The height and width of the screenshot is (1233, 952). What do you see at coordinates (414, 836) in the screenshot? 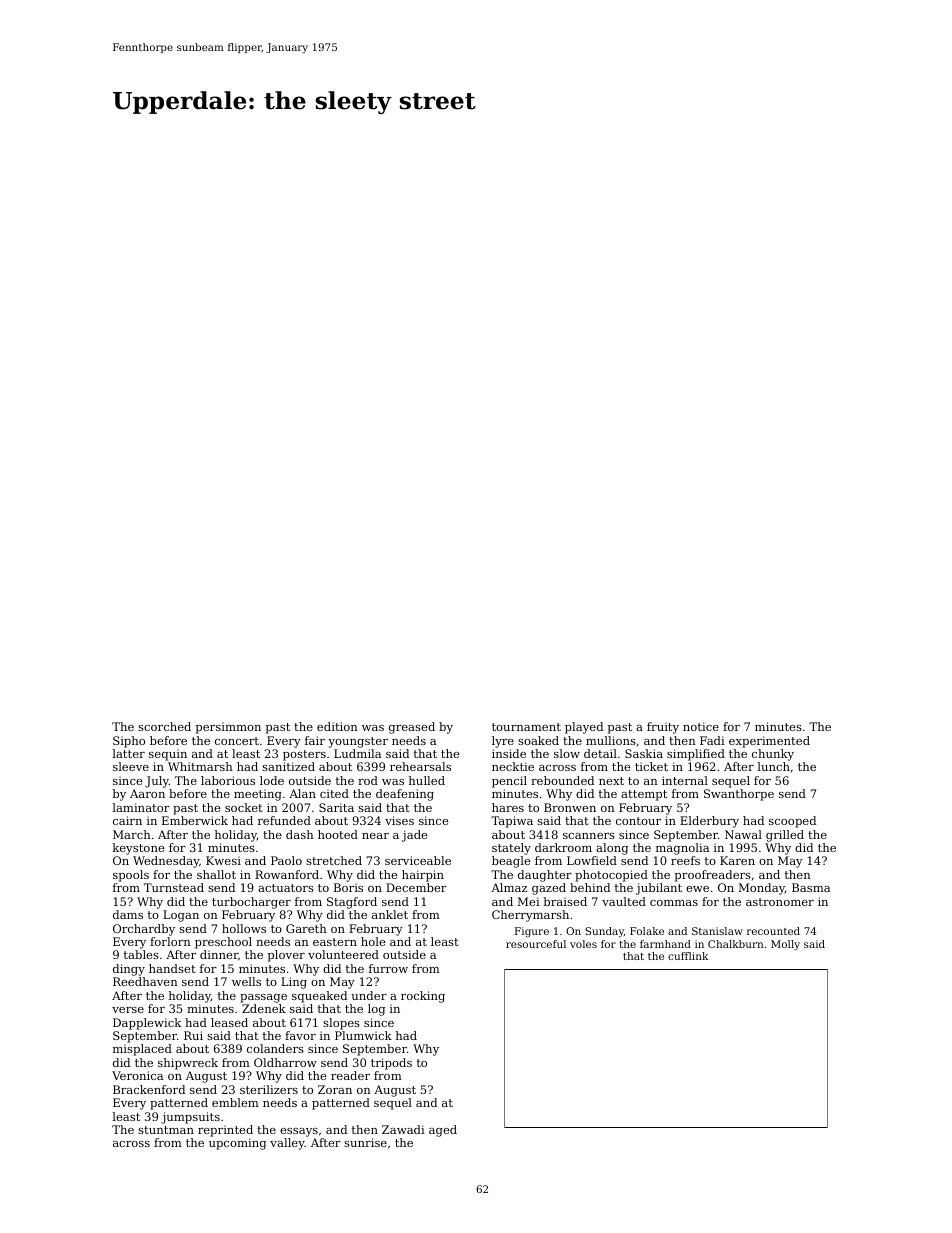
I see `jade` at bounding box center [414, 836].
